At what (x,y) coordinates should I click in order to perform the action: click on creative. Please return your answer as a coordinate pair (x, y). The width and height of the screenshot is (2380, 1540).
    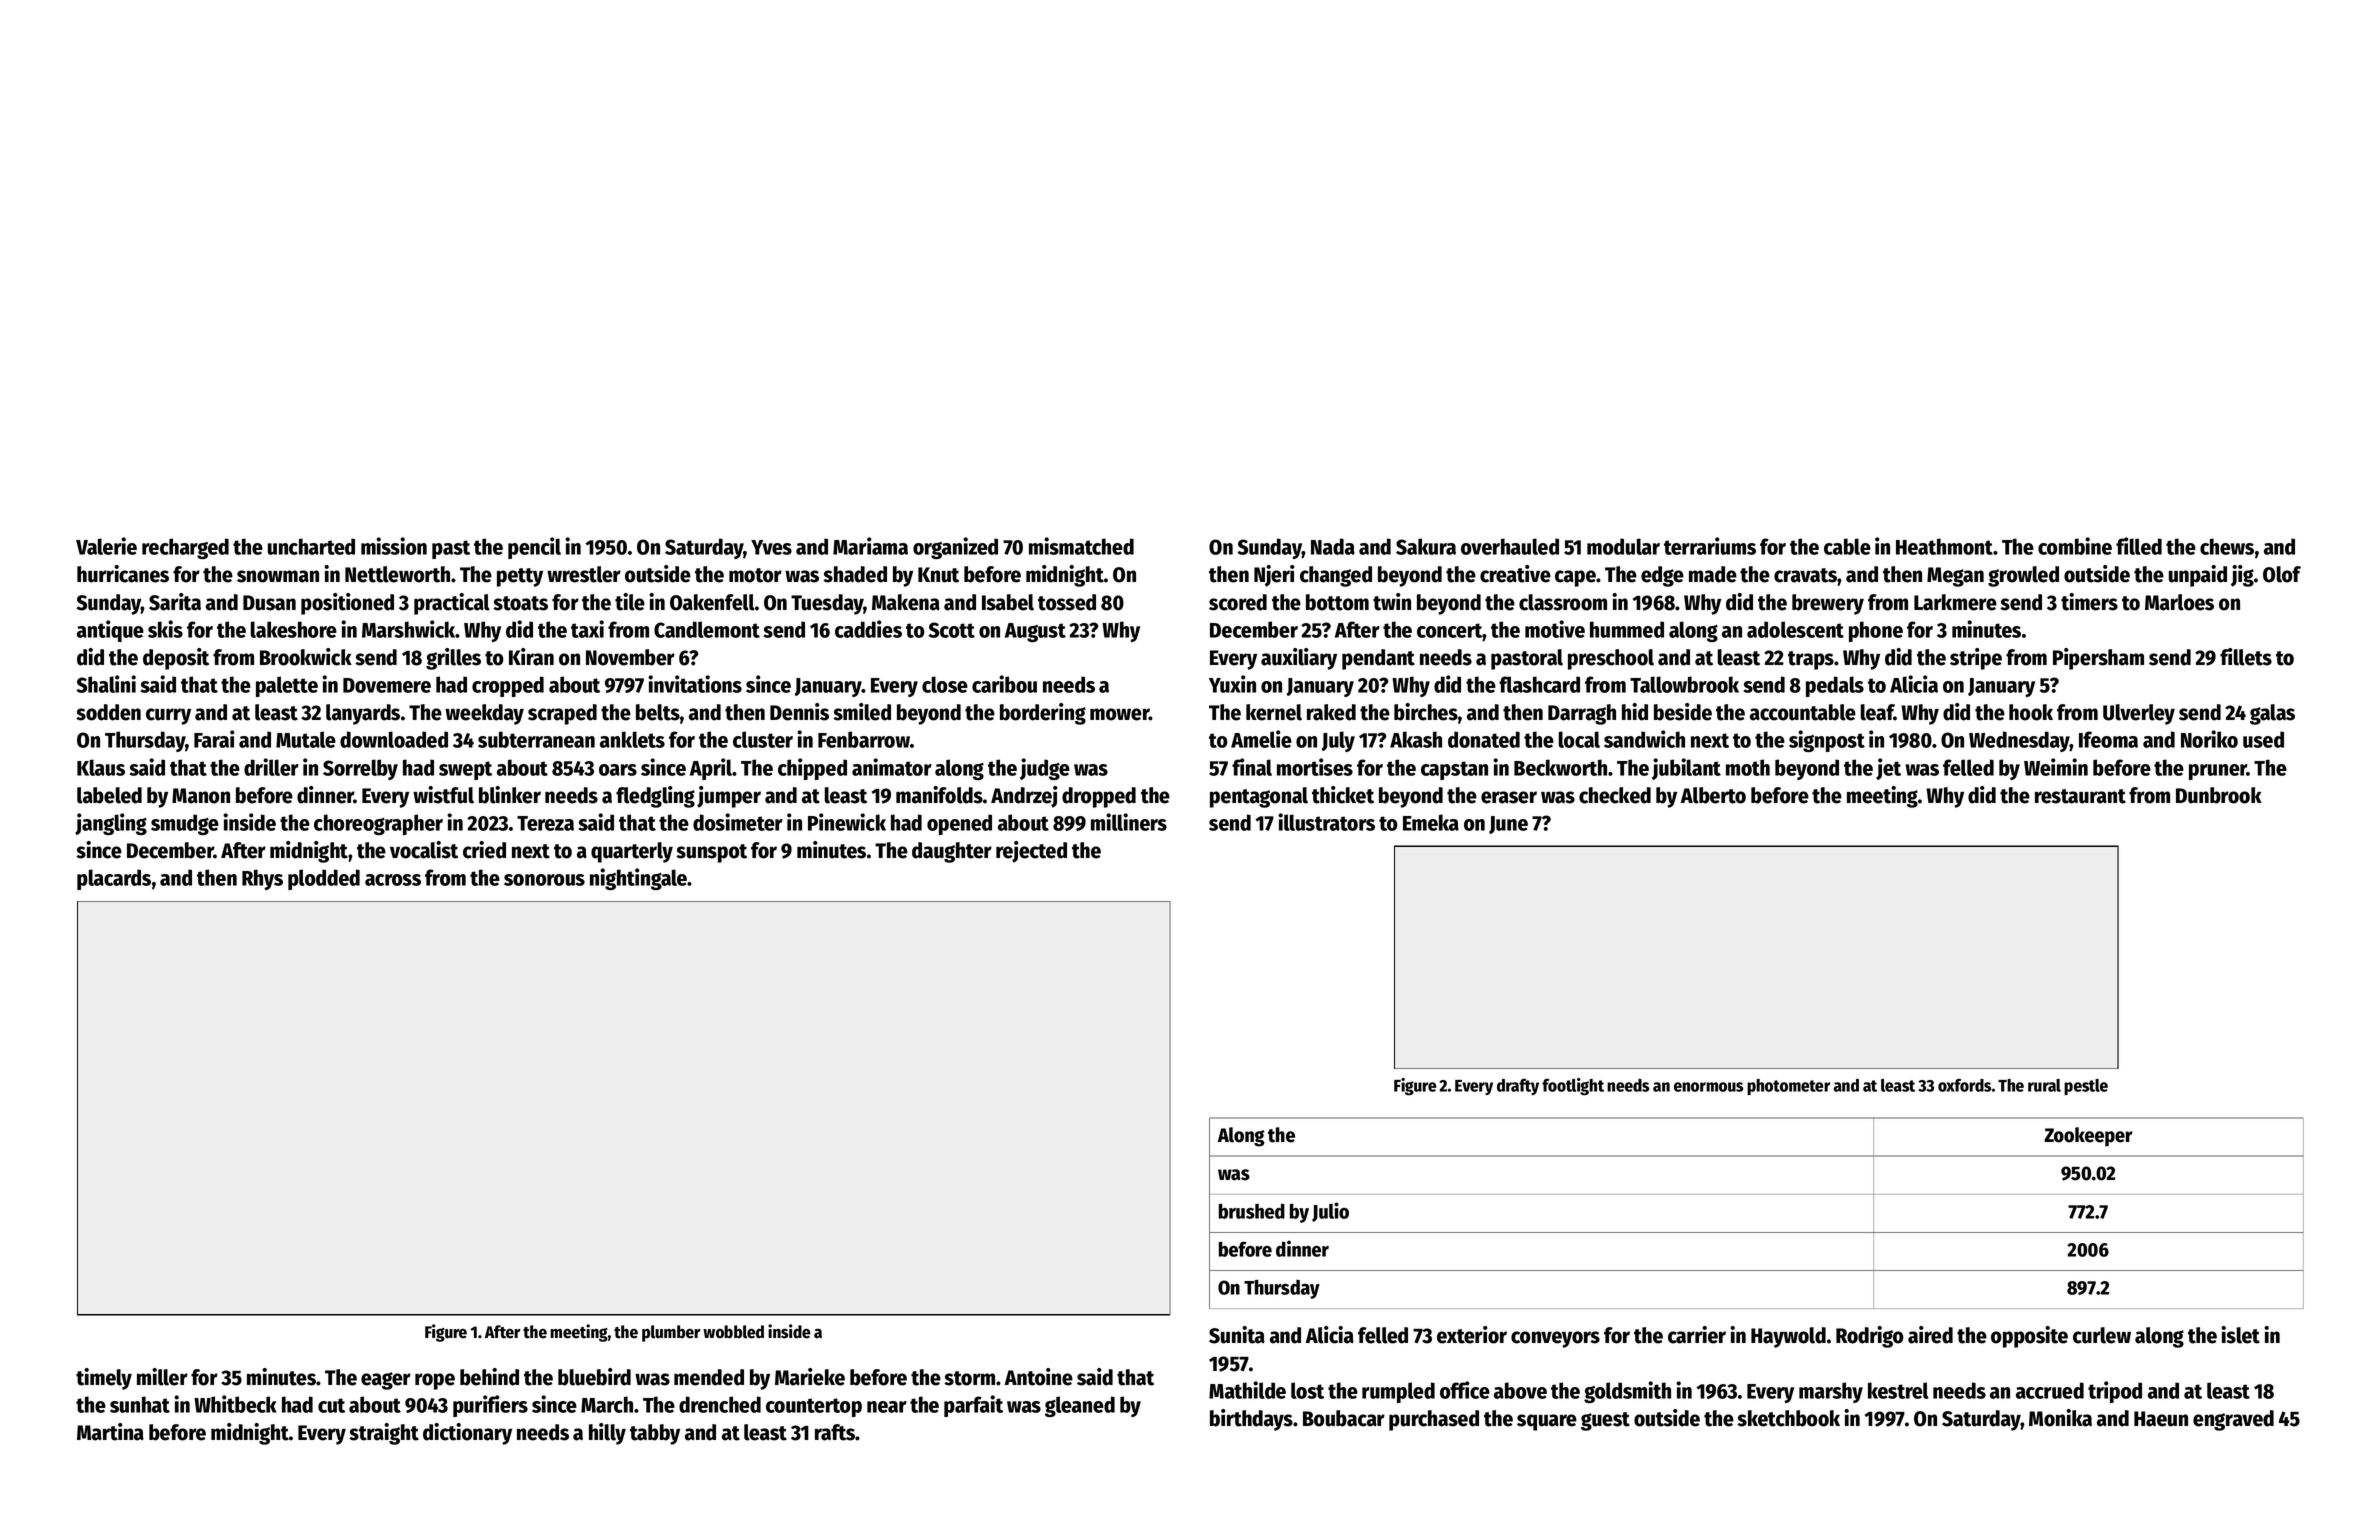
    Looking at the image, I should click on (1515, 574).
